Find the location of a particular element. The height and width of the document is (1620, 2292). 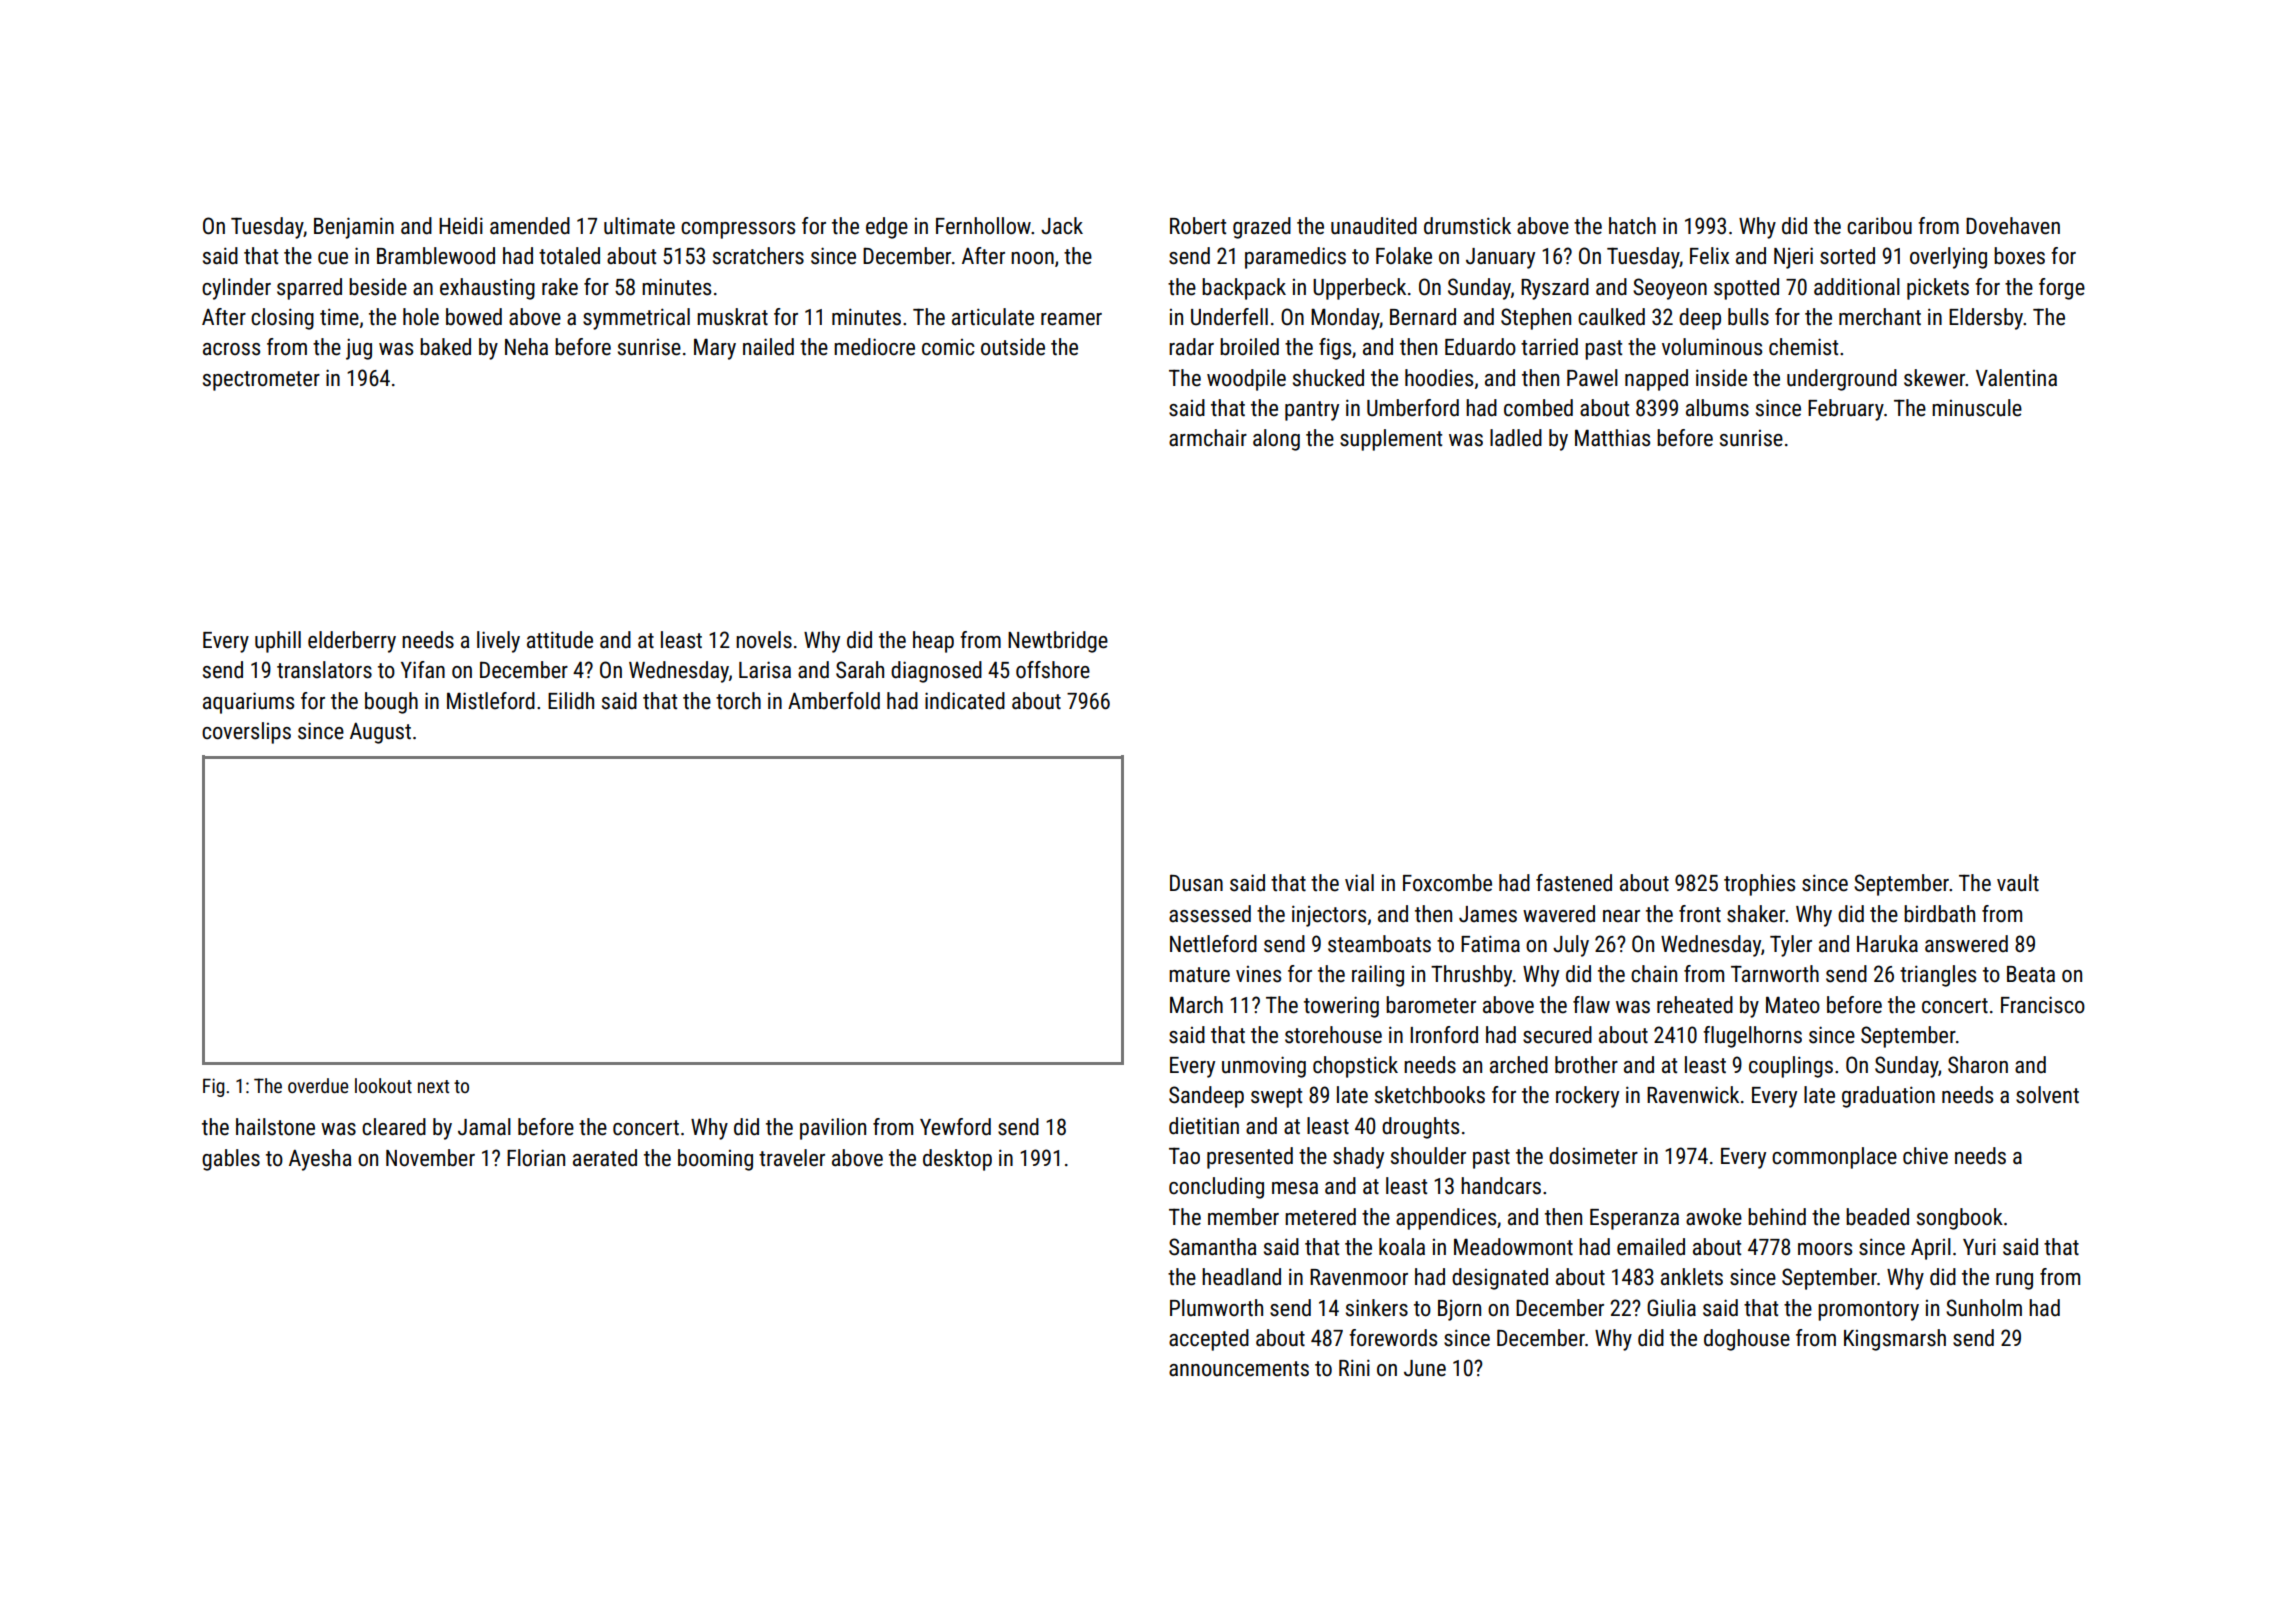

railing is located at coordinates (1378, 976).
